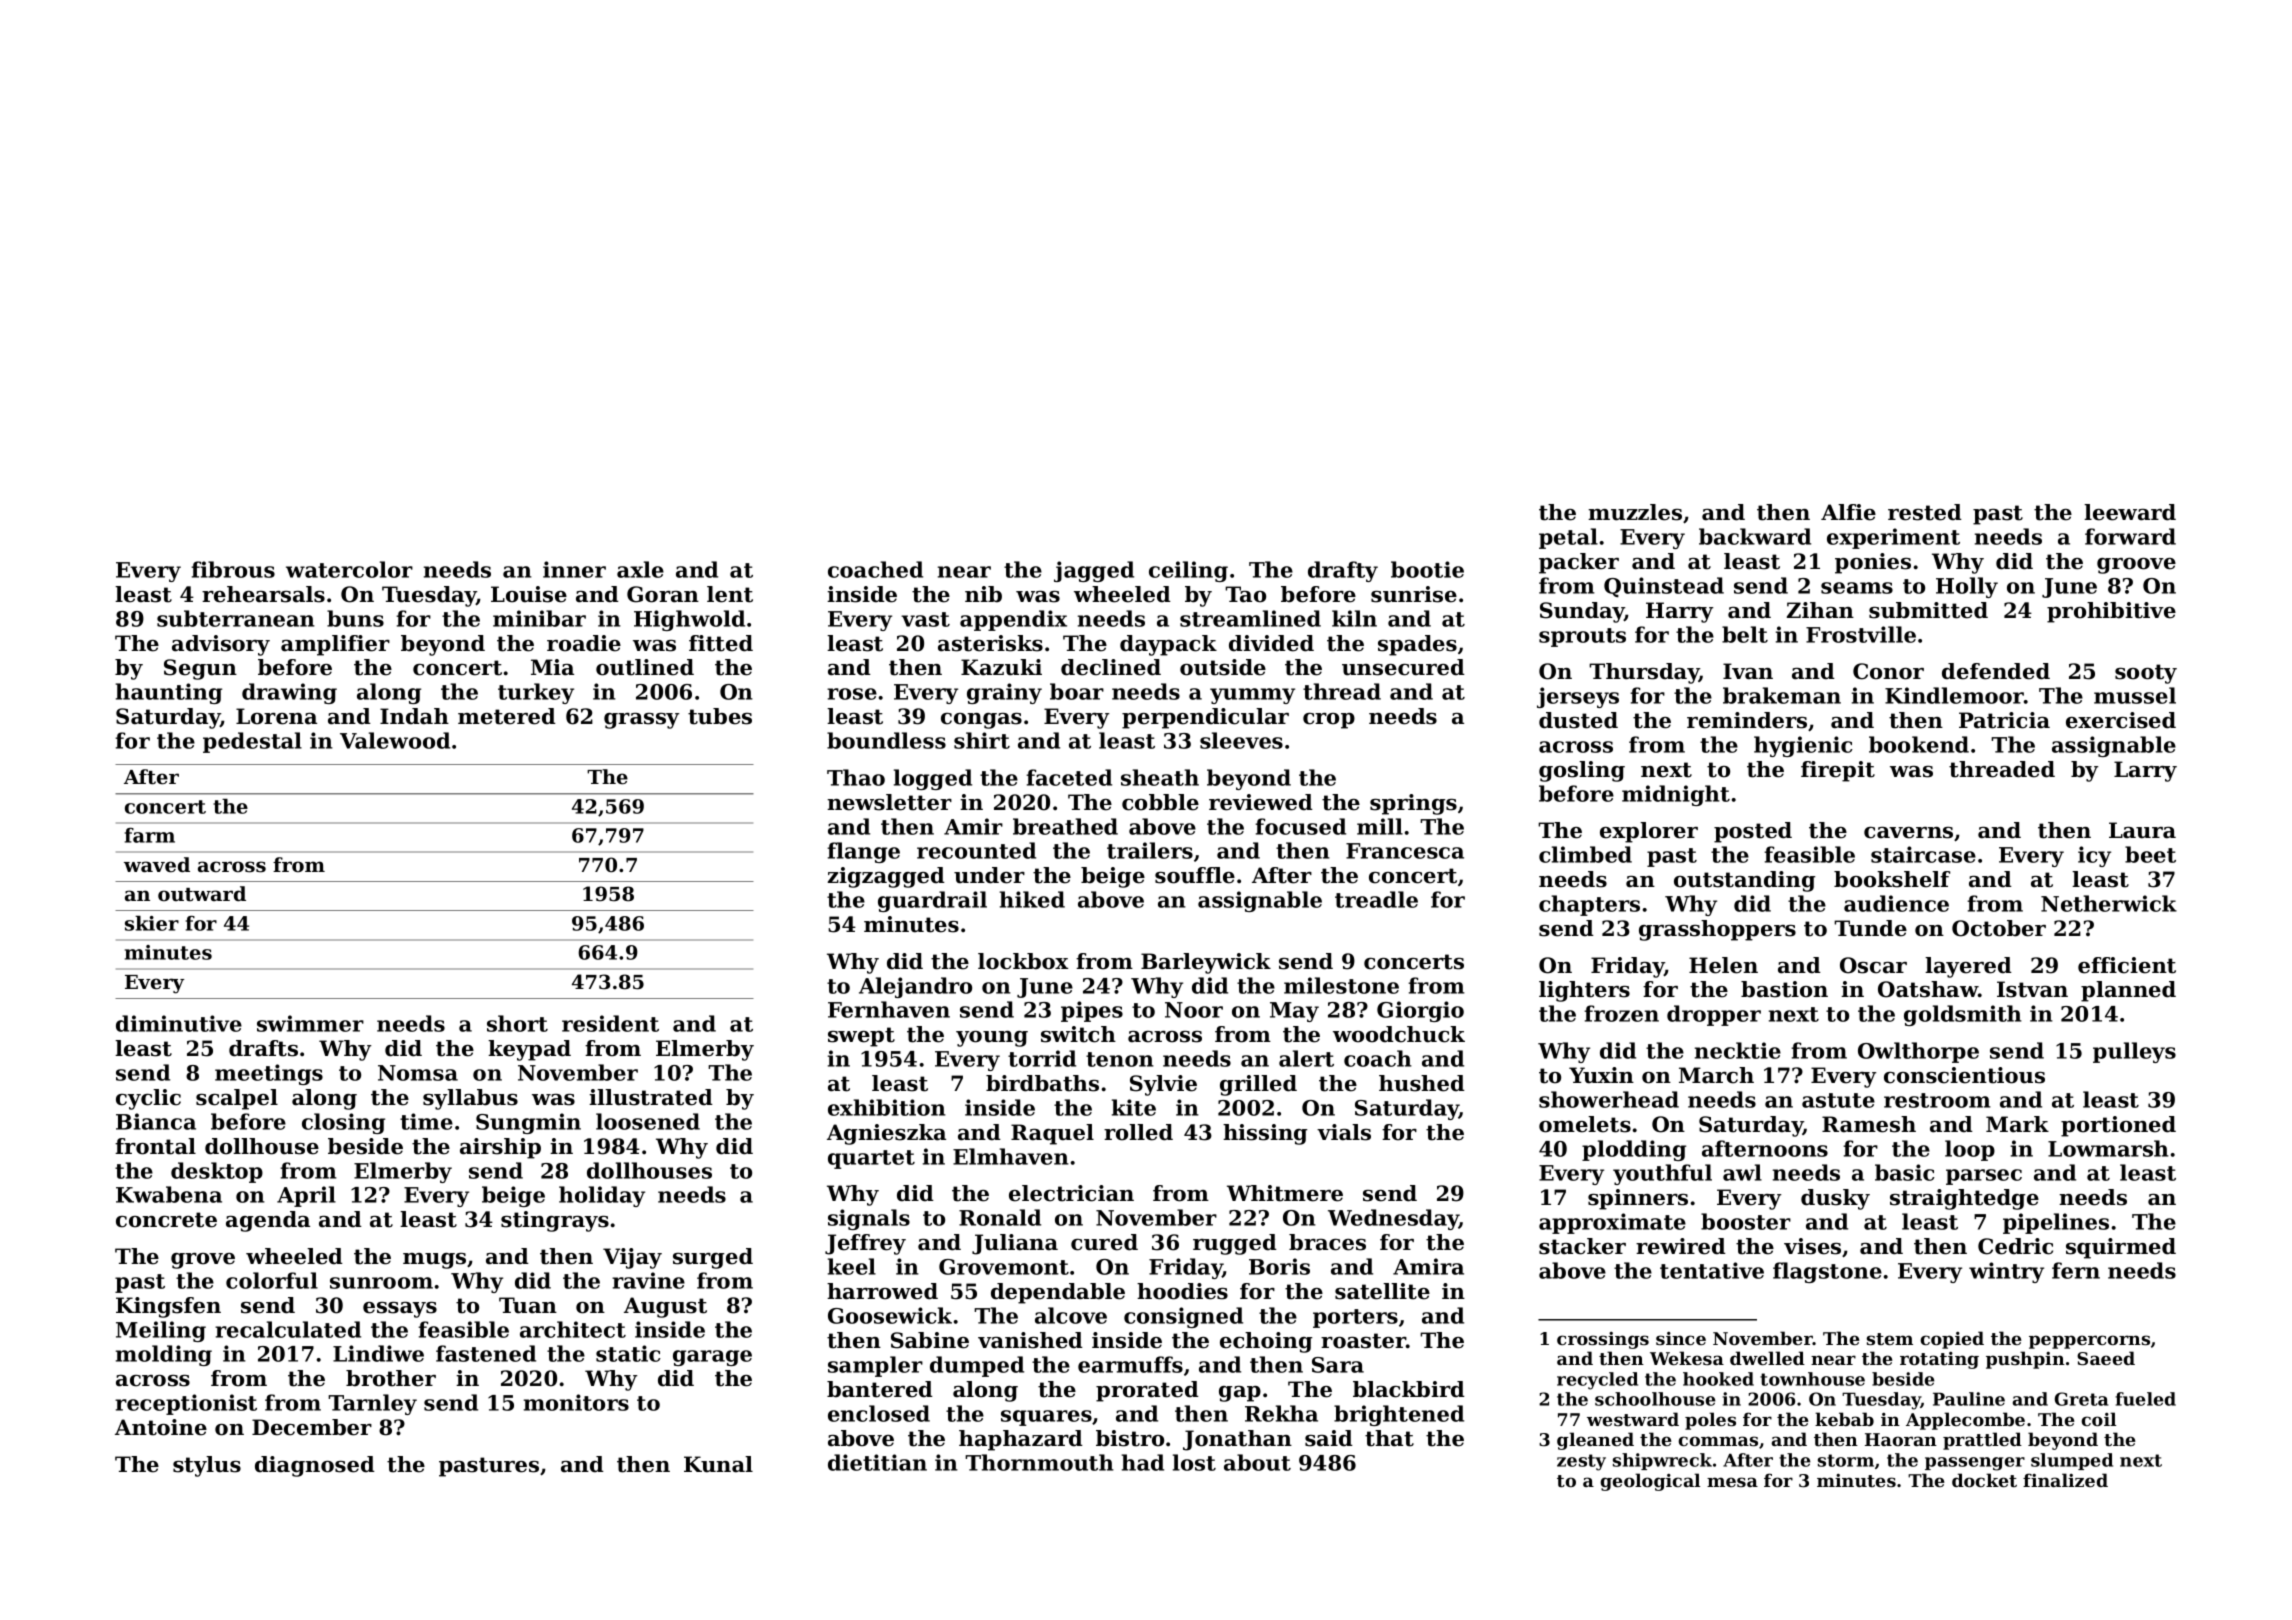 This screenshot has height=1620, width=2292. Describe the element at coordinates (418, 1073) in the screenshot. I see `Nomsa` at that location.
